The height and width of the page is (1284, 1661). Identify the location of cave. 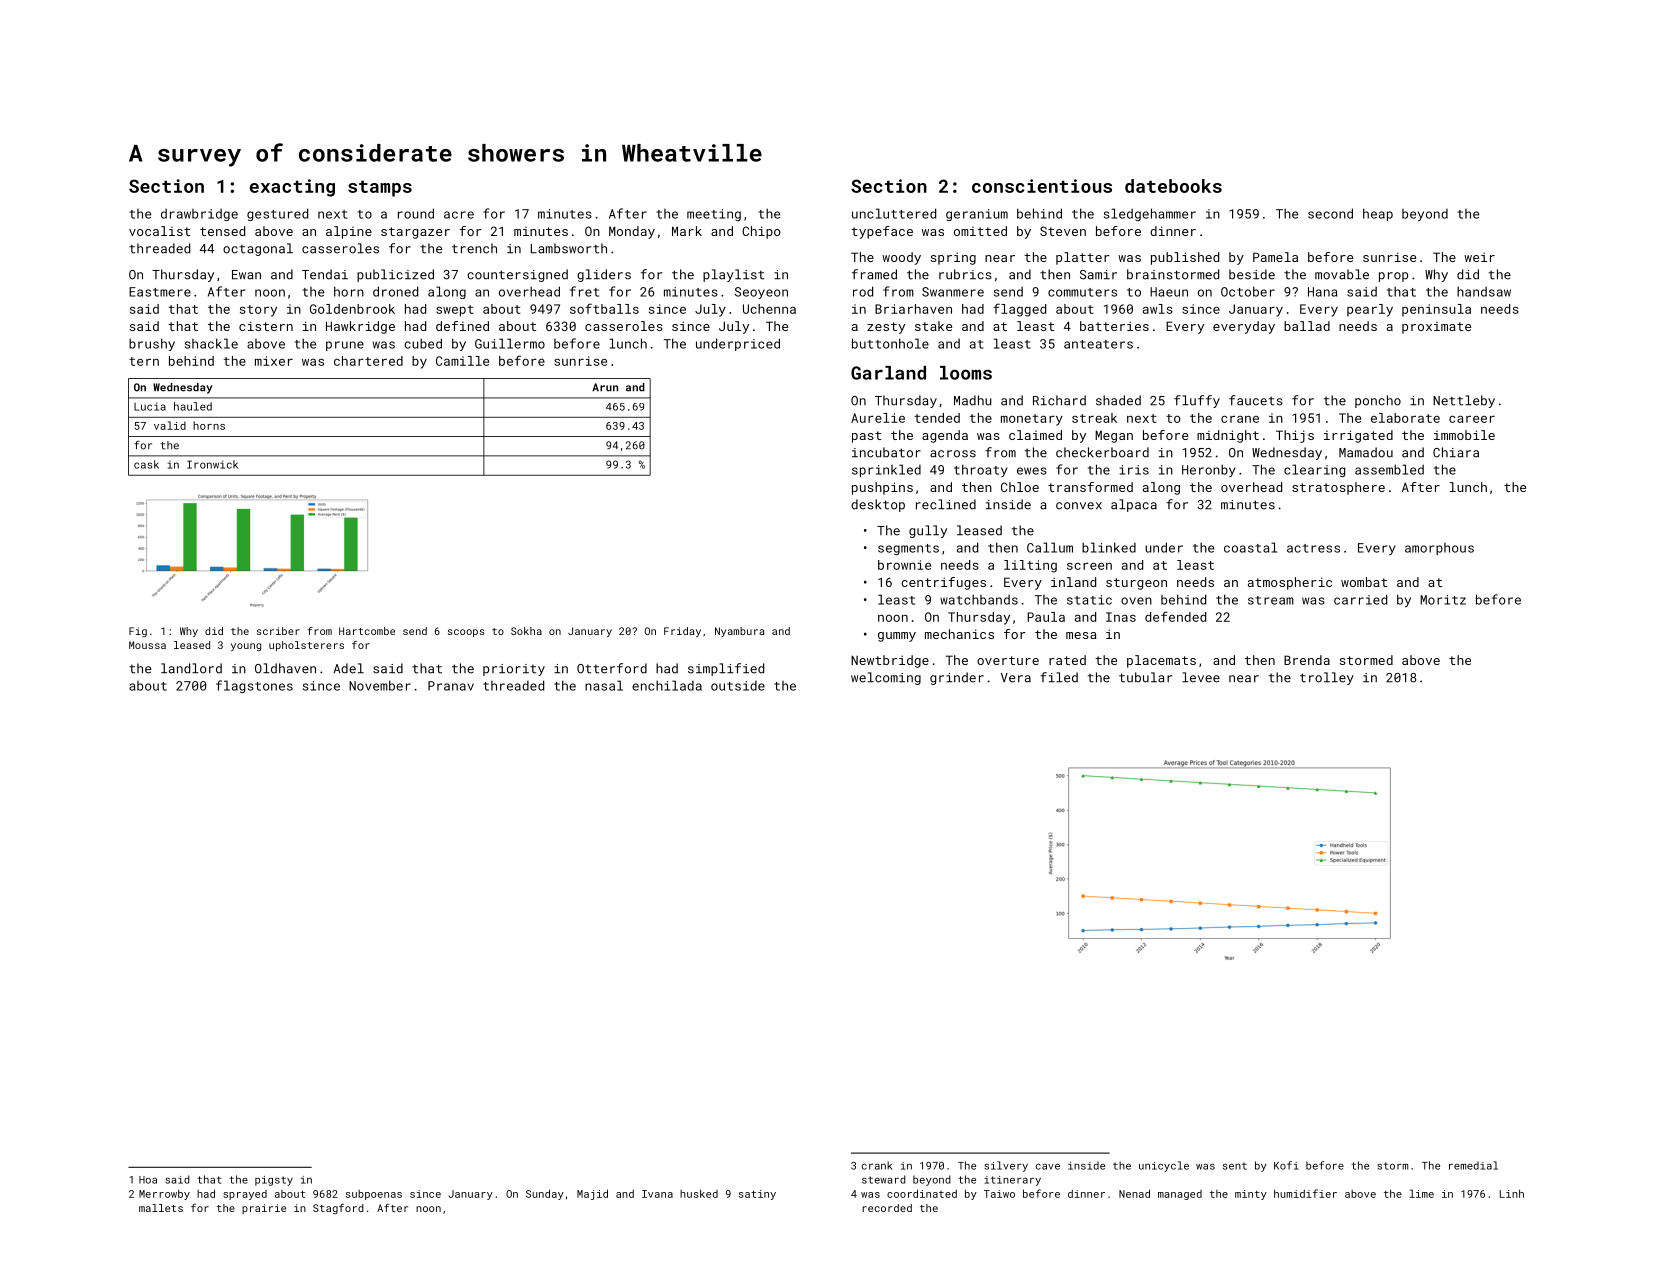
(1048, 1167).
